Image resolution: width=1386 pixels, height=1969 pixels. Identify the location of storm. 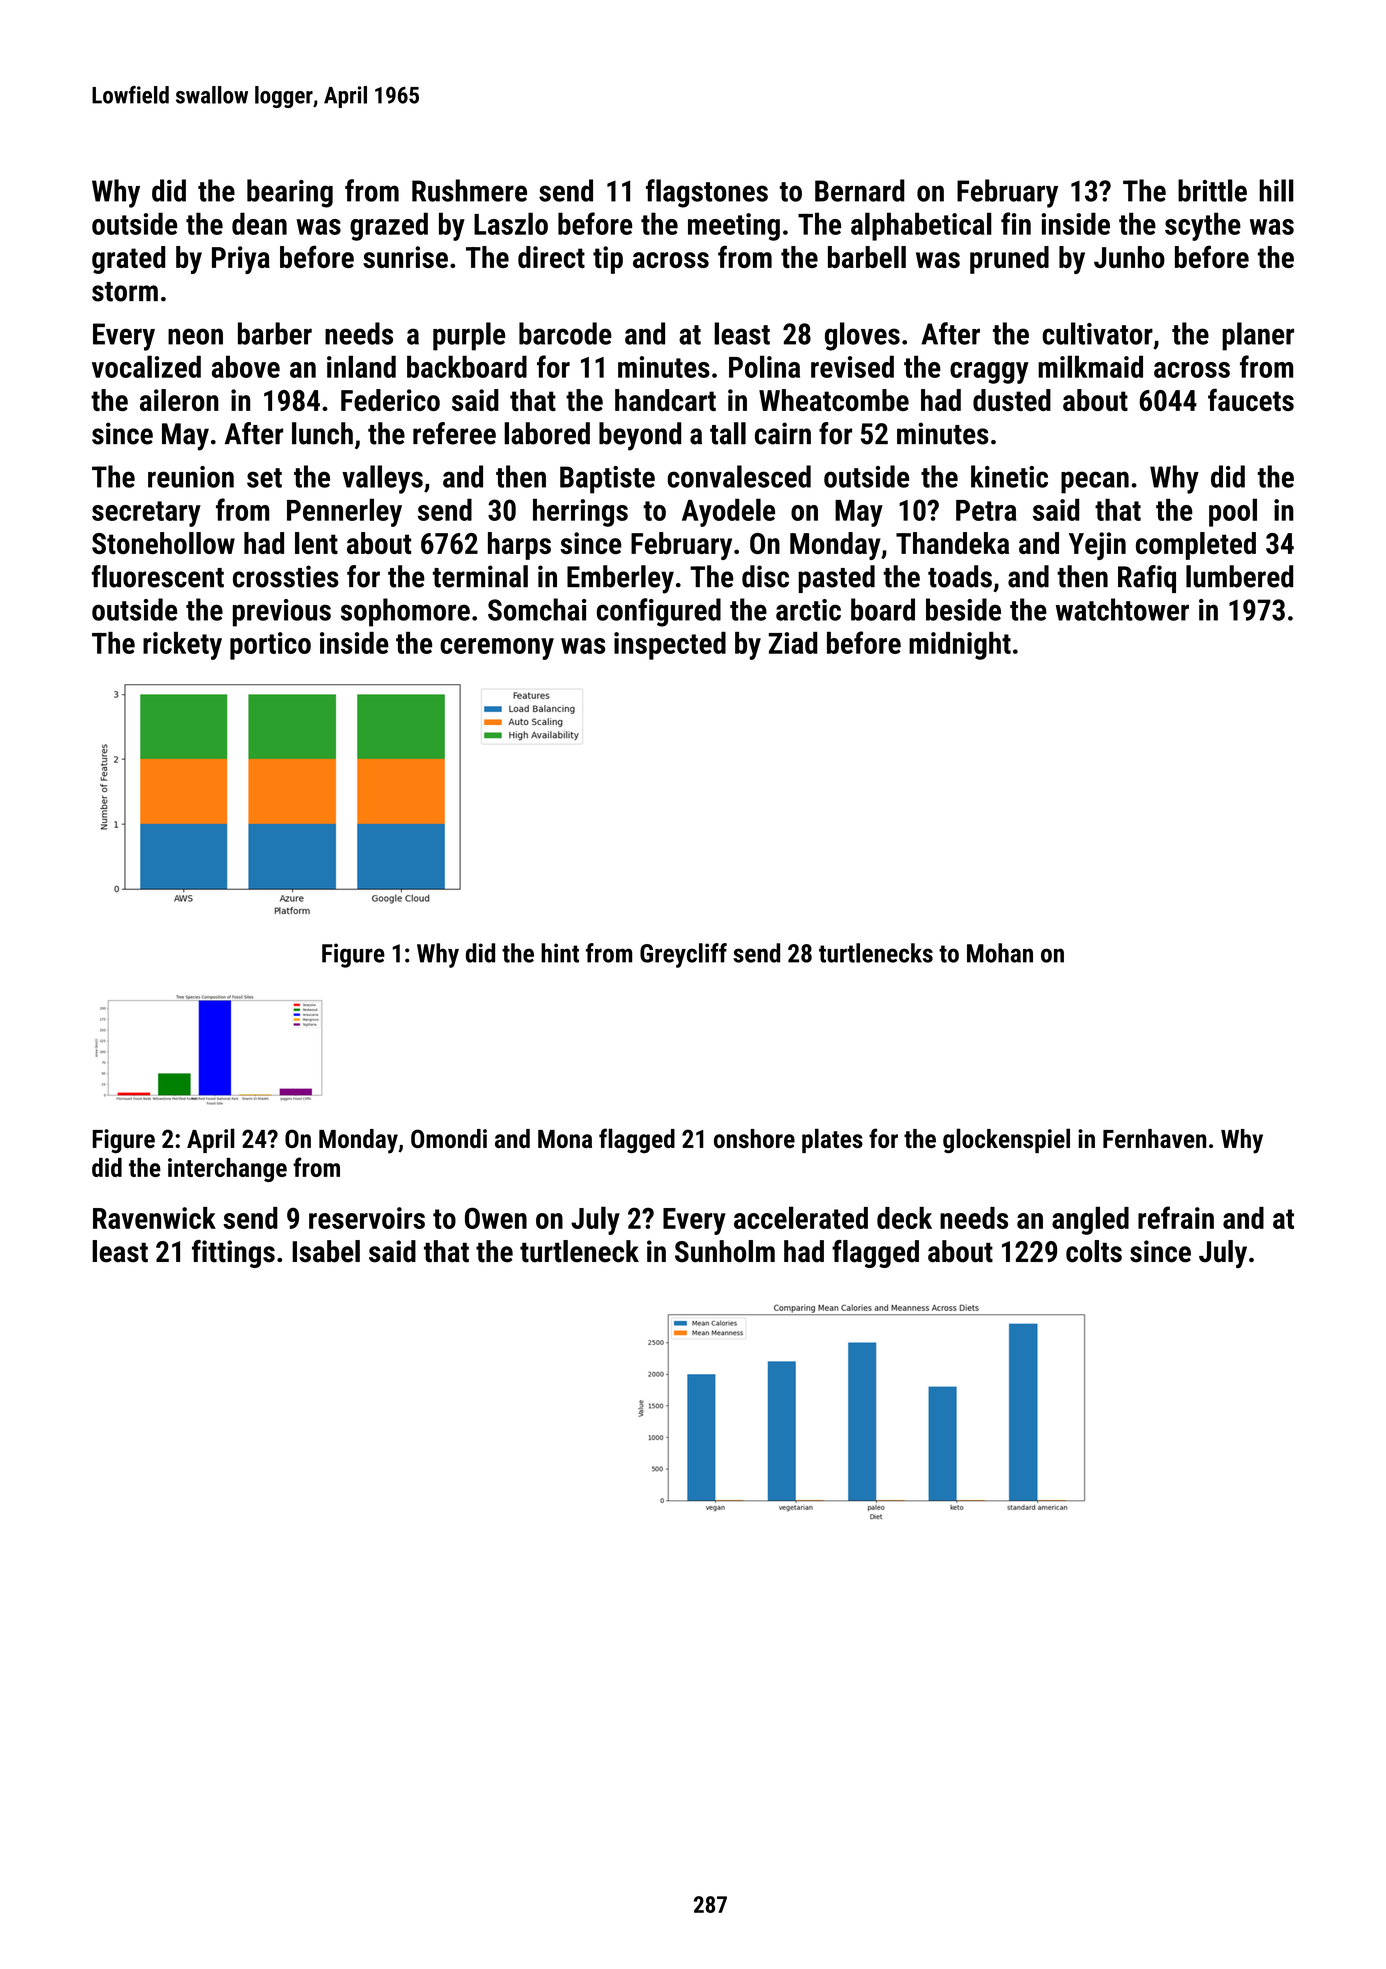
(125, 292).
